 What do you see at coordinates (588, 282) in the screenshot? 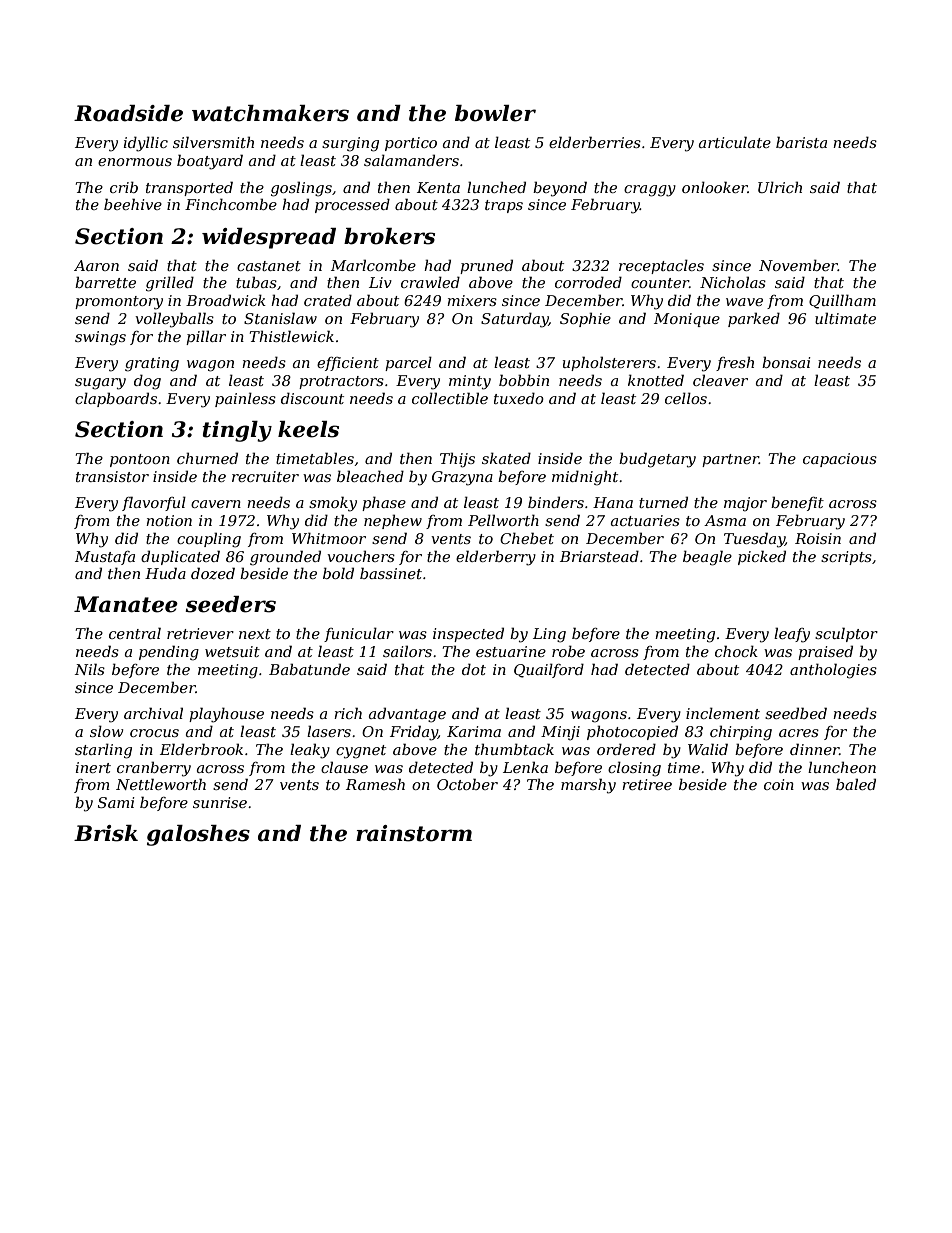
I see `corroded` at bounding box center [588, 282].
